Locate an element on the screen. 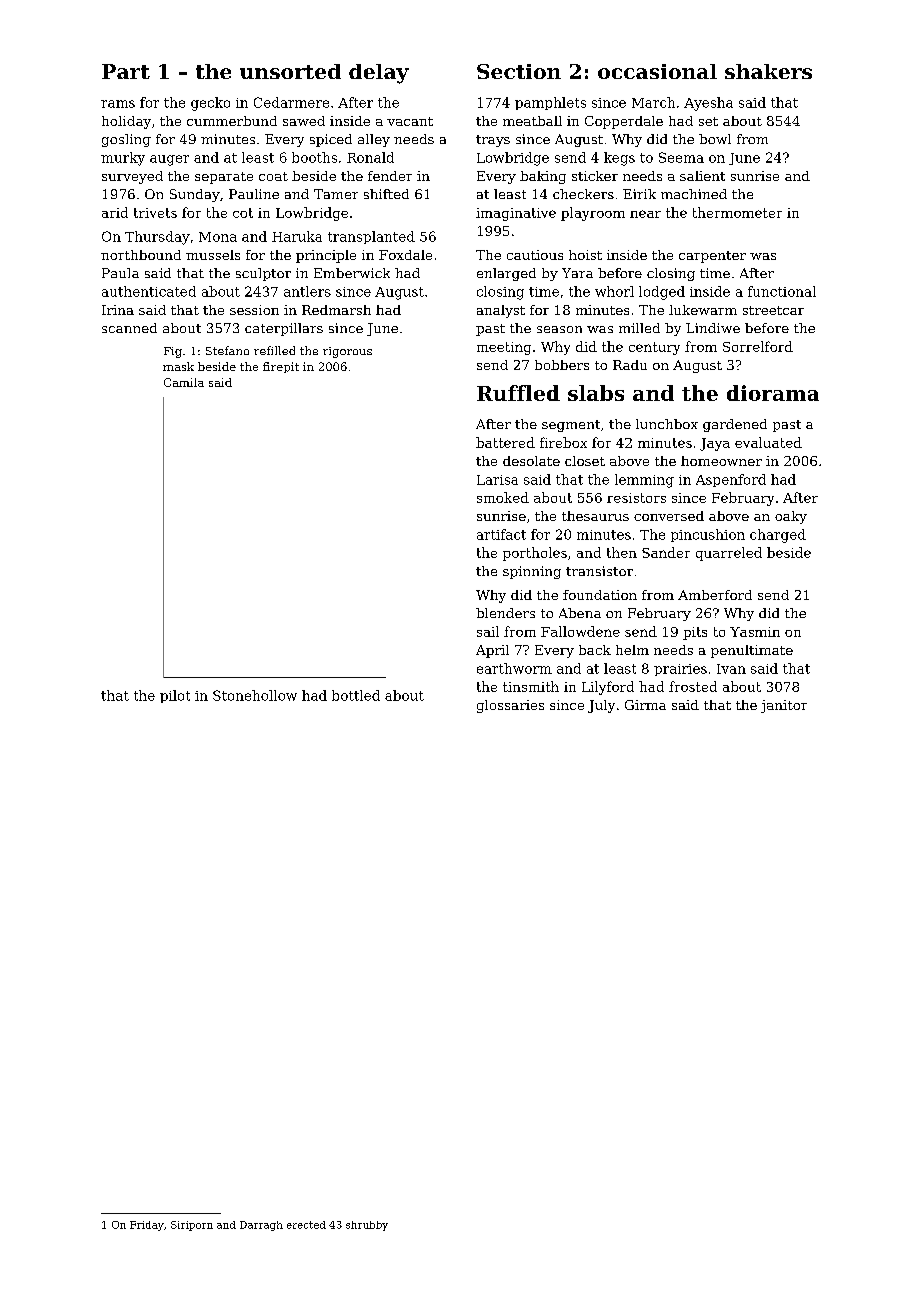 The height and width of the screenshot is (1308, 924). Darragh is located at coordinates (261, 1226).
